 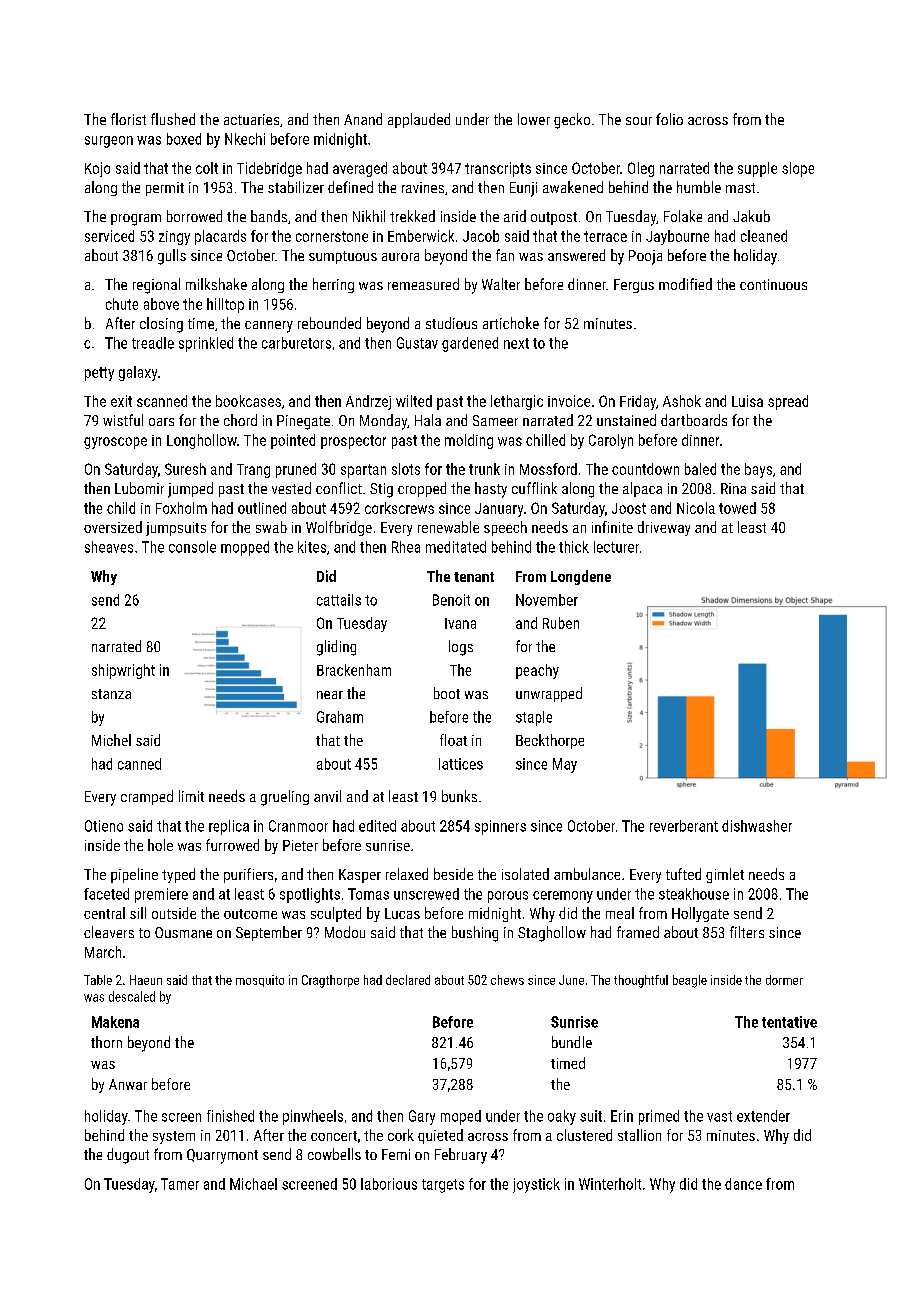 I want to click on Tamer, so click(x=180, y=1184).
